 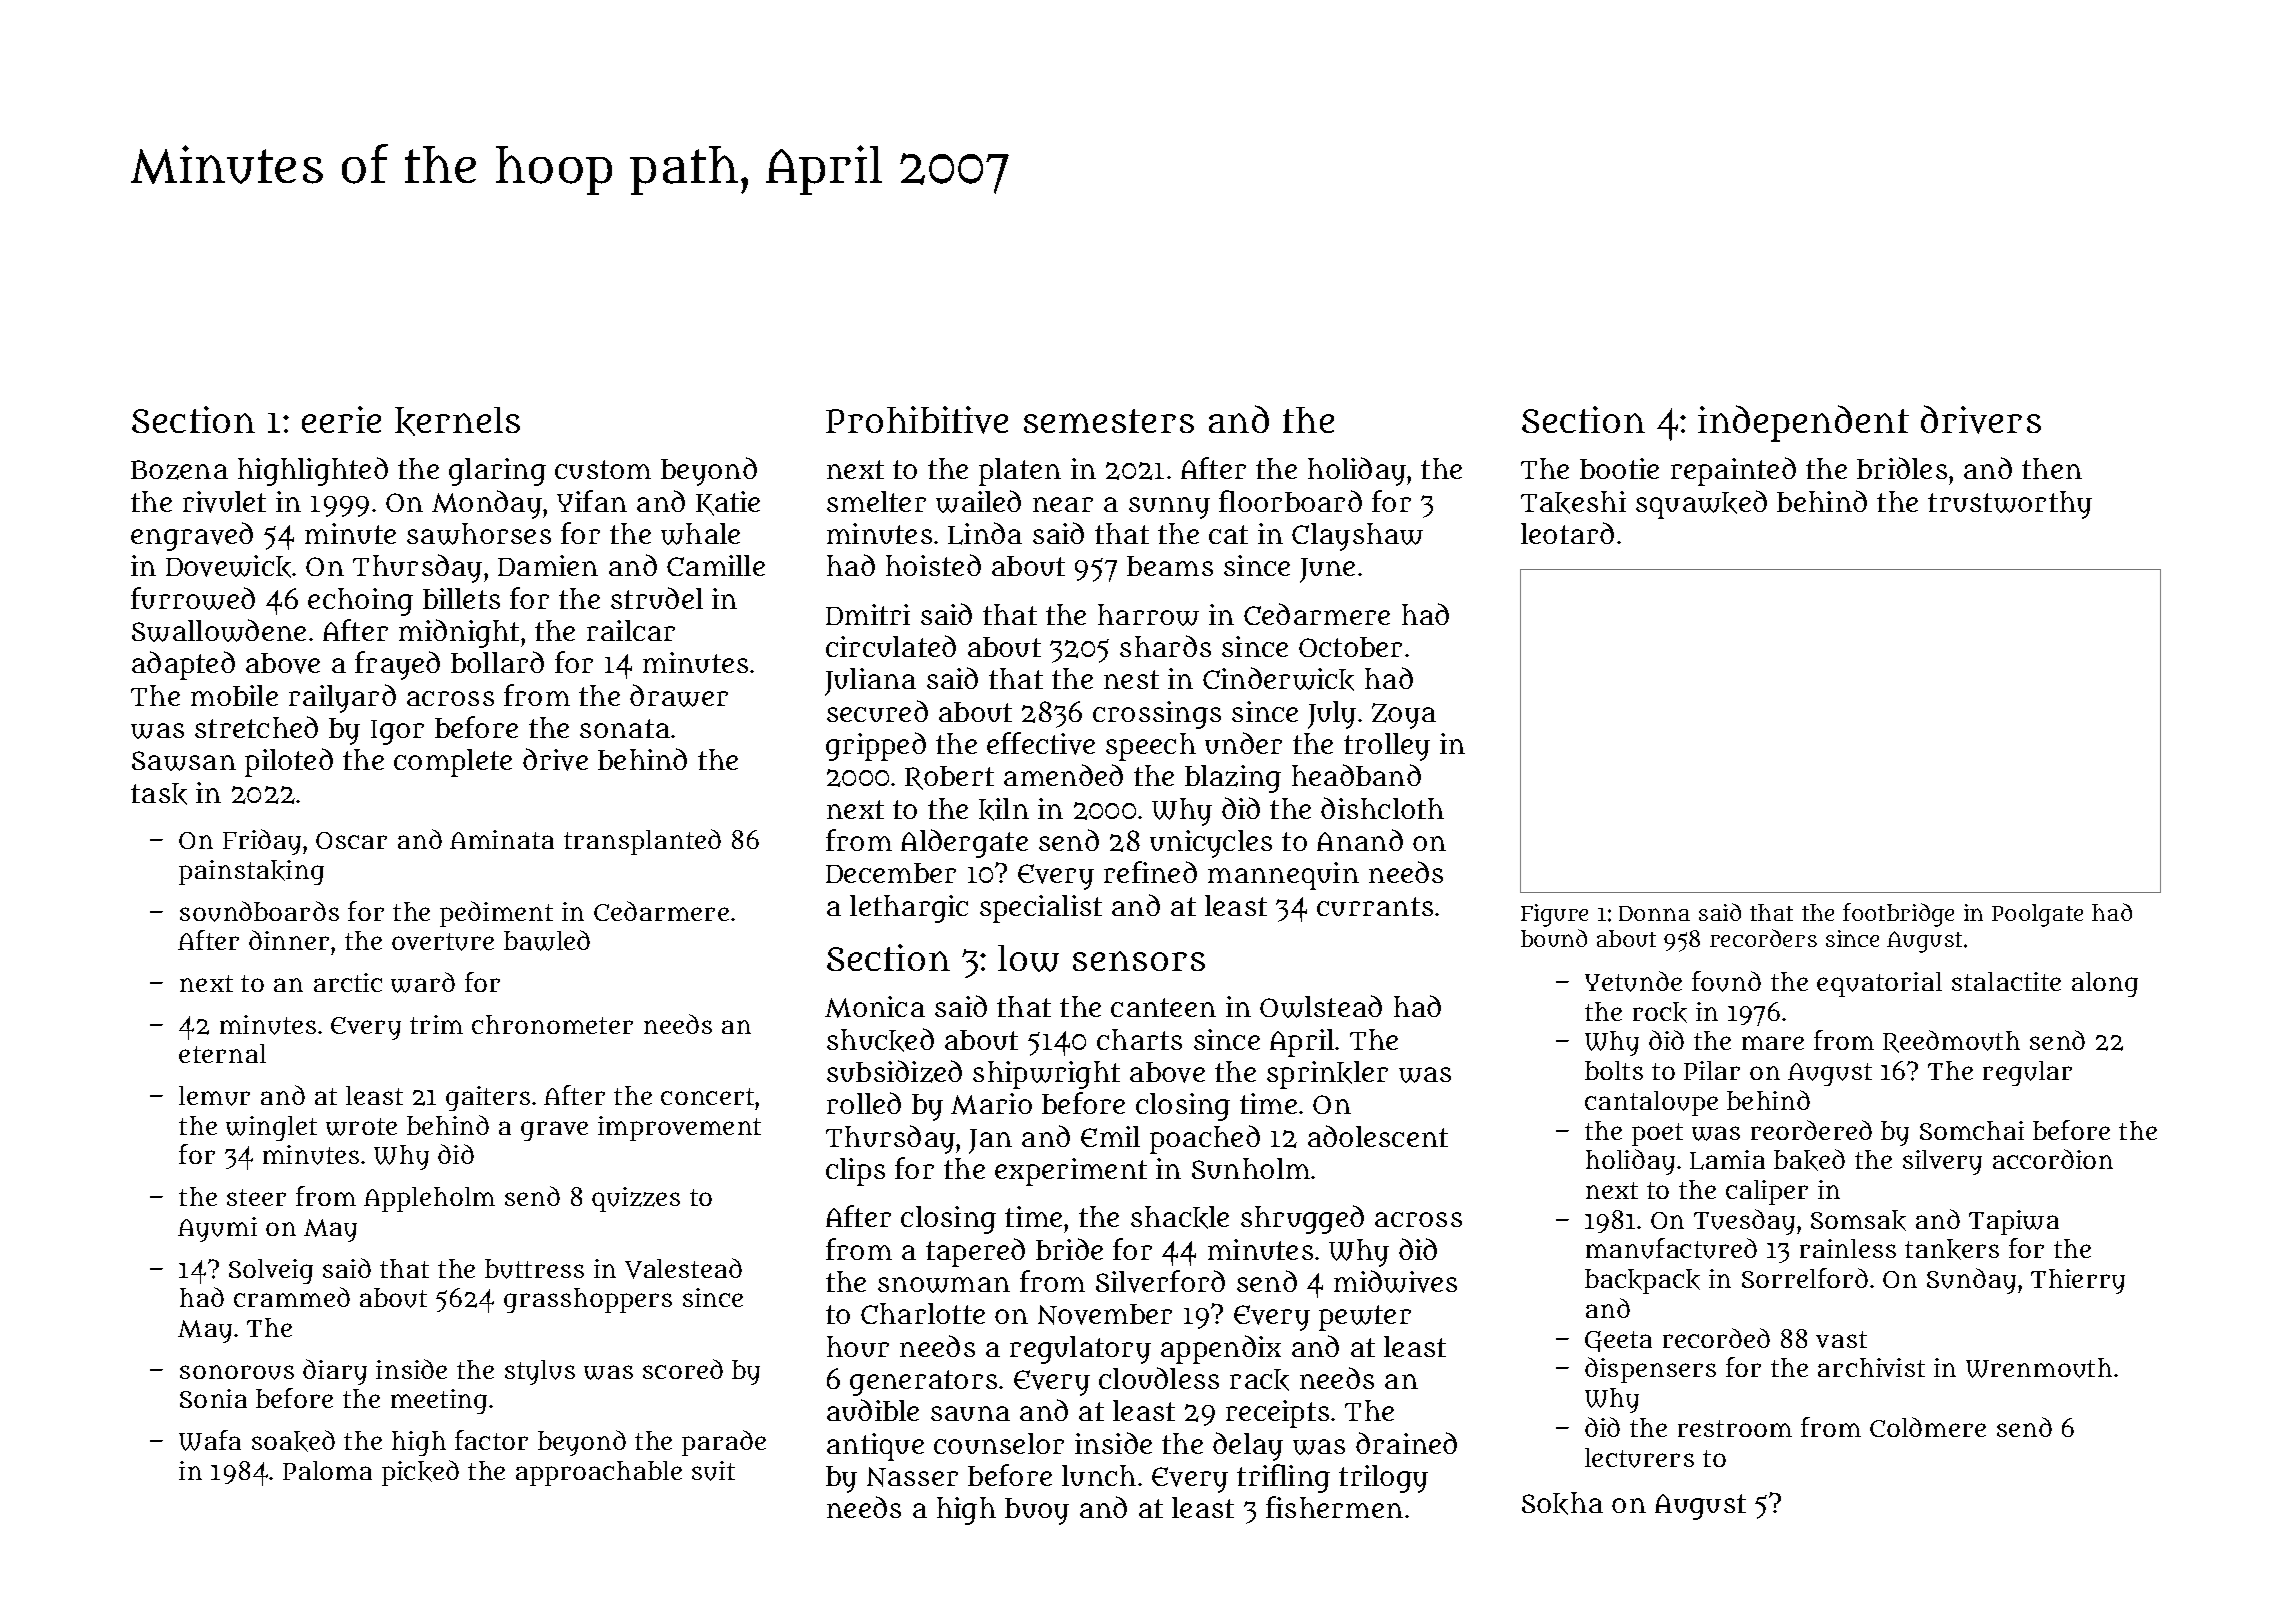 What do you see at coordinates (214, 1096) in the screenshot?
I see `lemur` at bounding box center [214, 1096].
